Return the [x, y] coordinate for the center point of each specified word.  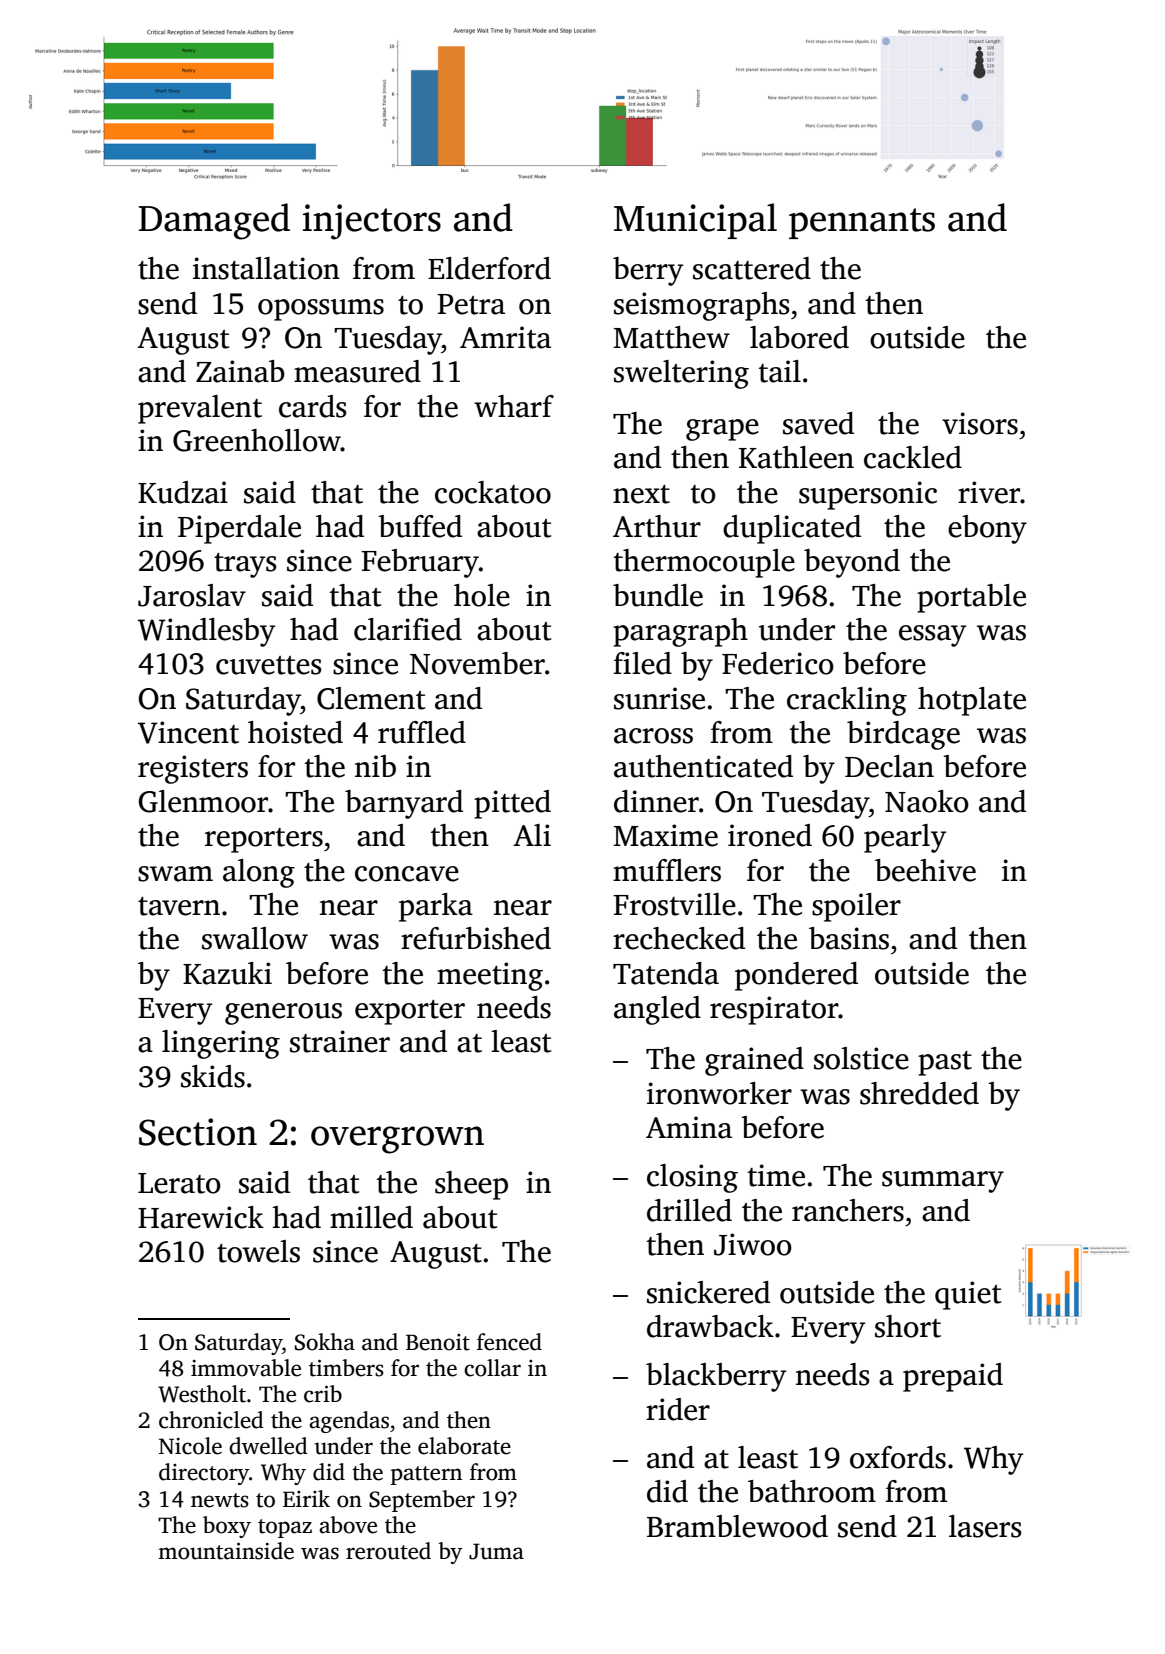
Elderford [489, 268]
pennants [862, 223]
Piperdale [239, 529]
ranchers [848, 1210]
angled [657, 1010]
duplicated [792, 529]
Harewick [201, 1217]
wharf [514, 406]
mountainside [226, 1551]
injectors [372, 222]
